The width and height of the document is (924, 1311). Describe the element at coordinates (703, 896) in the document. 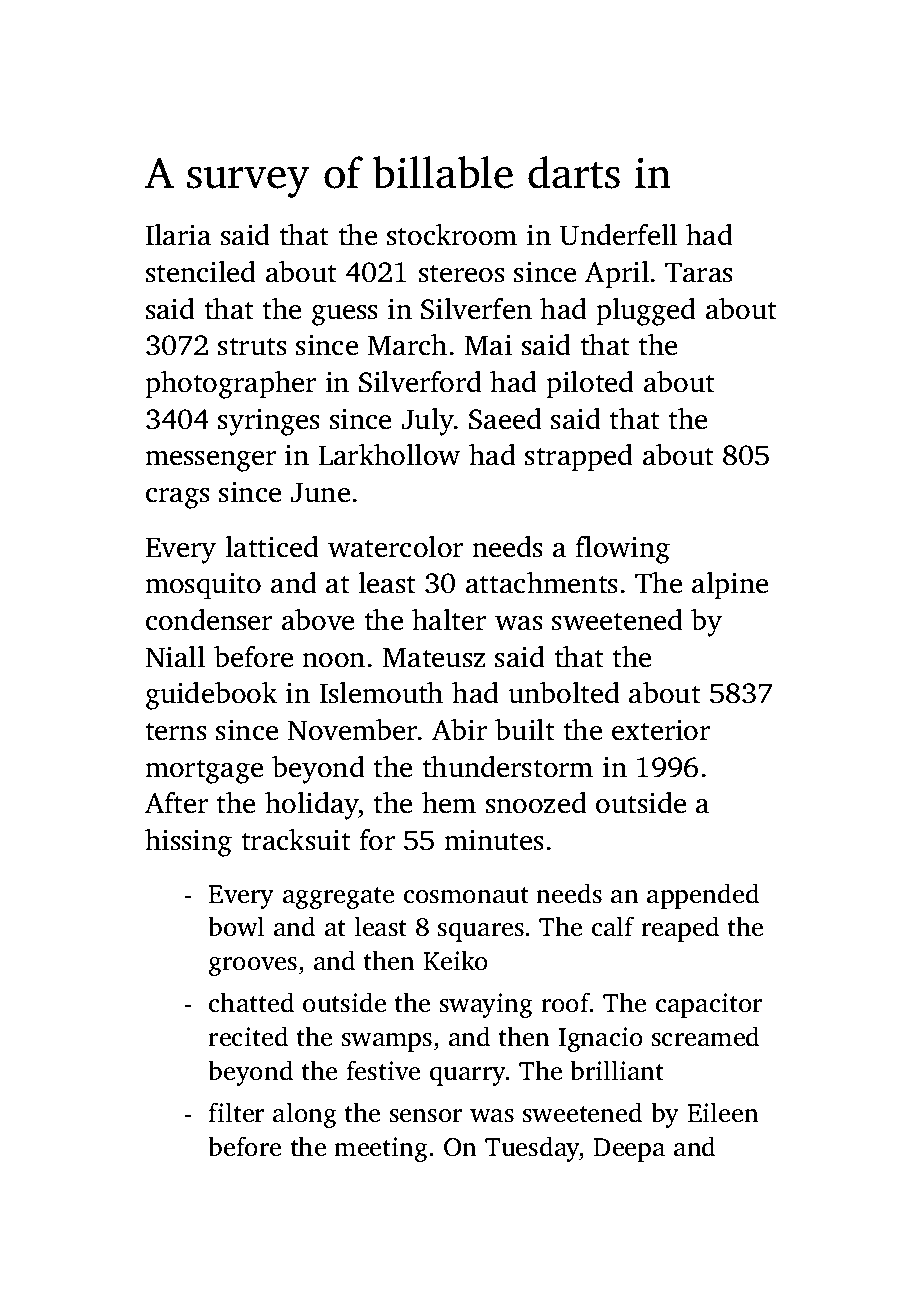

I see `appended` at that location.
